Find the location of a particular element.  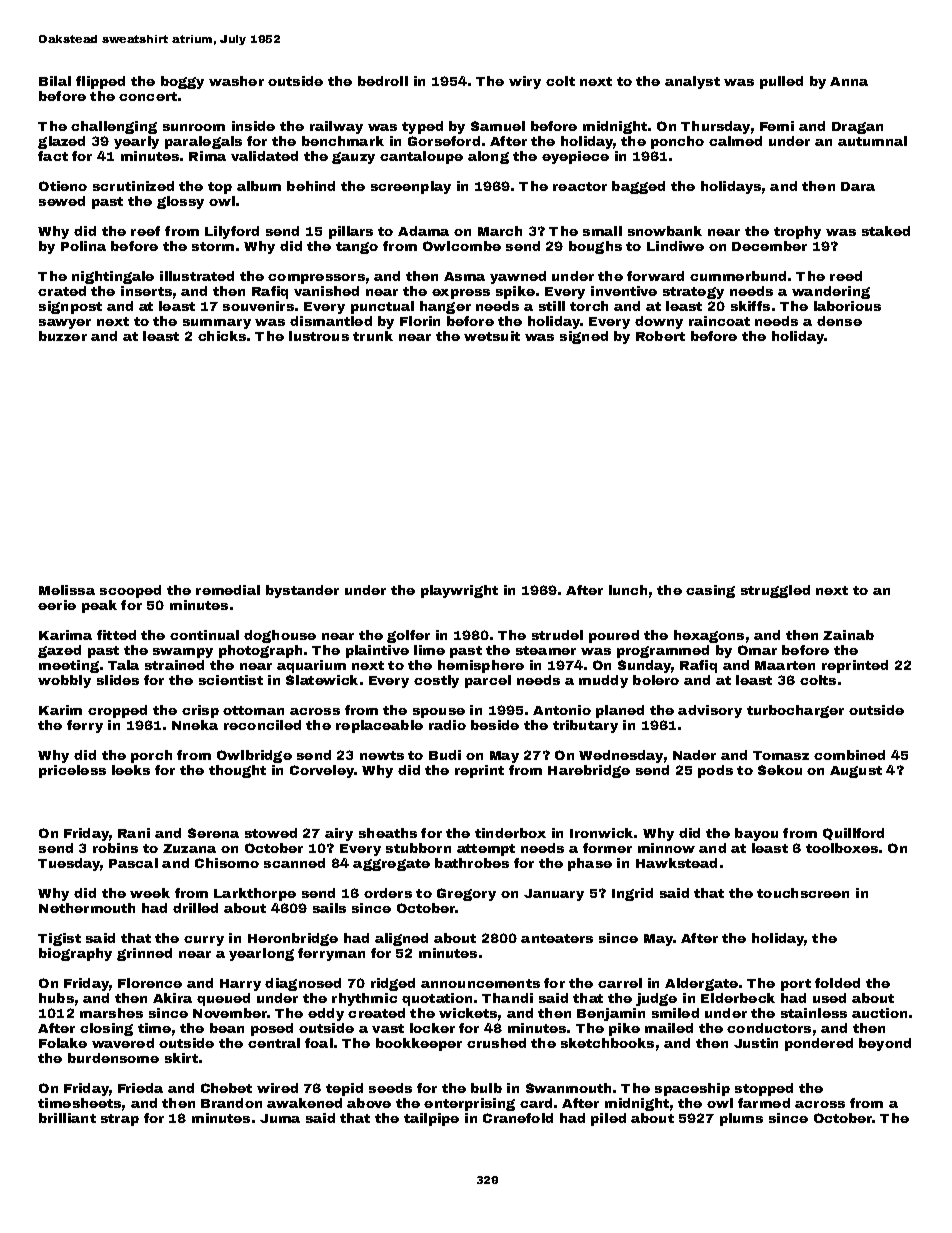

bean is located at coordinates (227, 1028).
